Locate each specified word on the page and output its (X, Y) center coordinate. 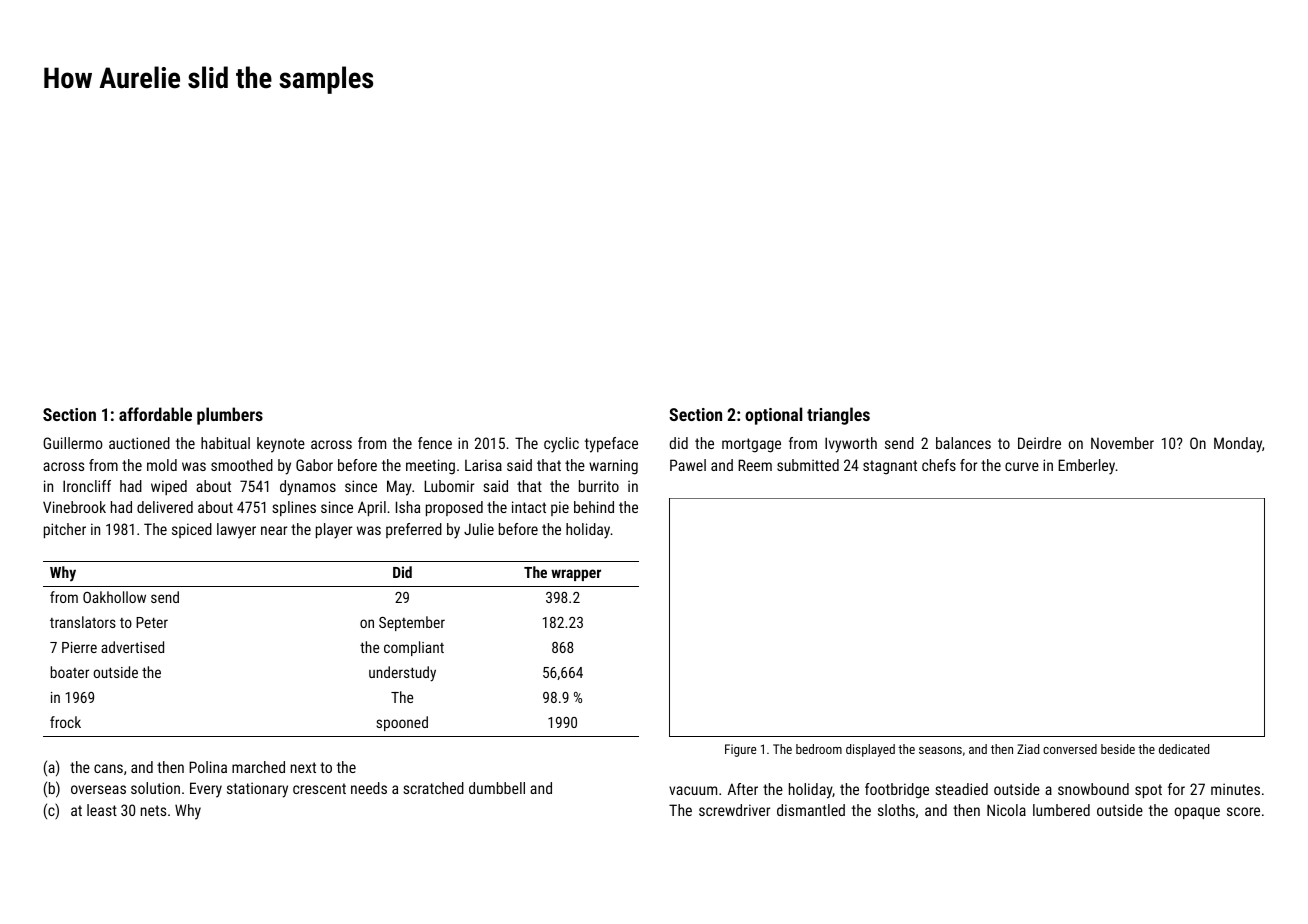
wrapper (576, 575)
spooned (402, 723)
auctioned (139, 443)
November (1122, 443)
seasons (940, 750)
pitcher (65, 530)
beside (1118, 749)
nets (153, 810)
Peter (152, 622)
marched (258, 767)
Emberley (1086, 467)
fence (435, 443)
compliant (414, 648)
